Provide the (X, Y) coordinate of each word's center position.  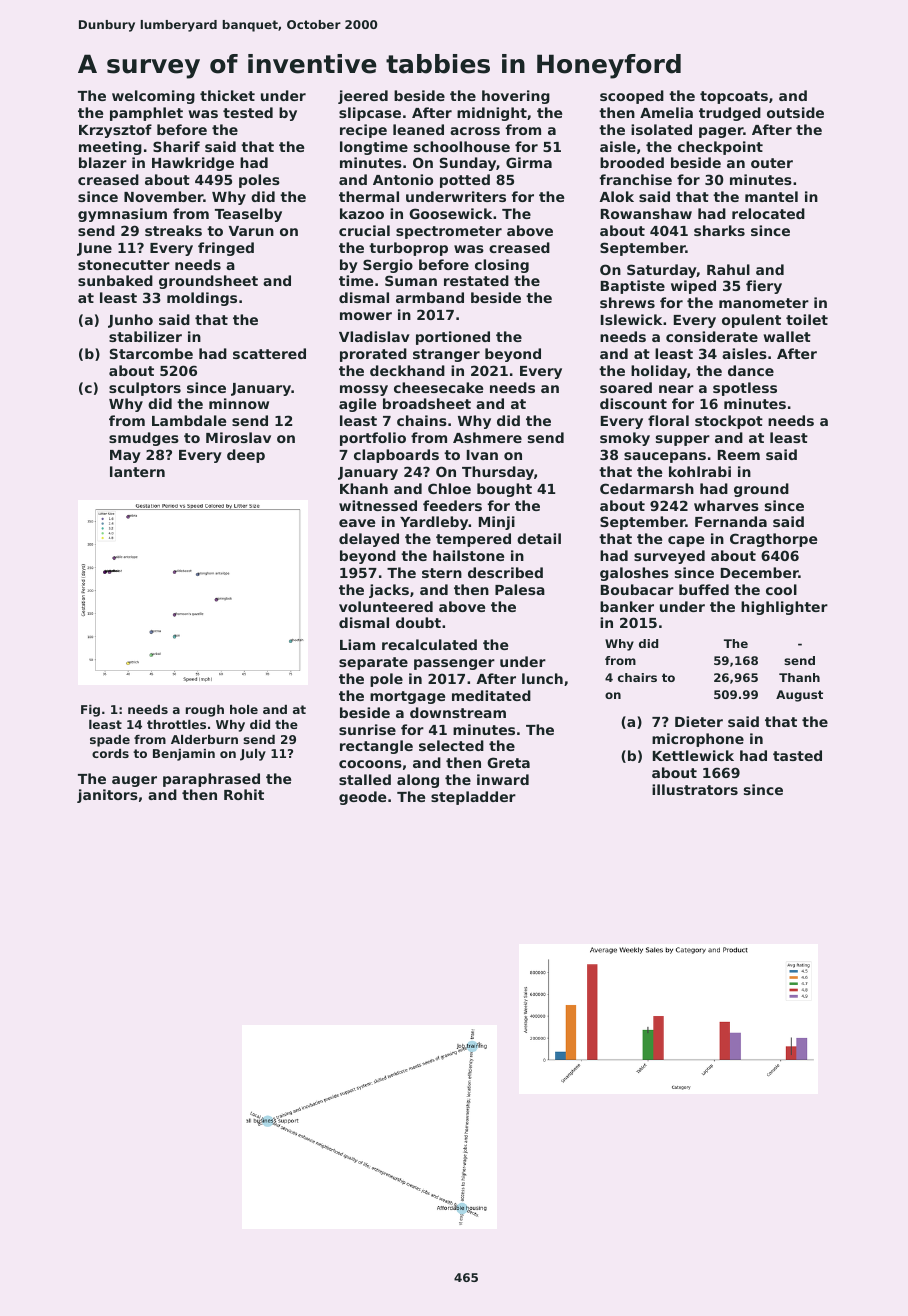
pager (721, 132)
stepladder (473, 798)
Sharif (176, 146)
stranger (446, 355)
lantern (137, 471)
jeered (363, 97)
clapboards (396, 456)
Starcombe (151, 353)
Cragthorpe (773, 540)
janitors (107, 796)
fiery (764, 287)
